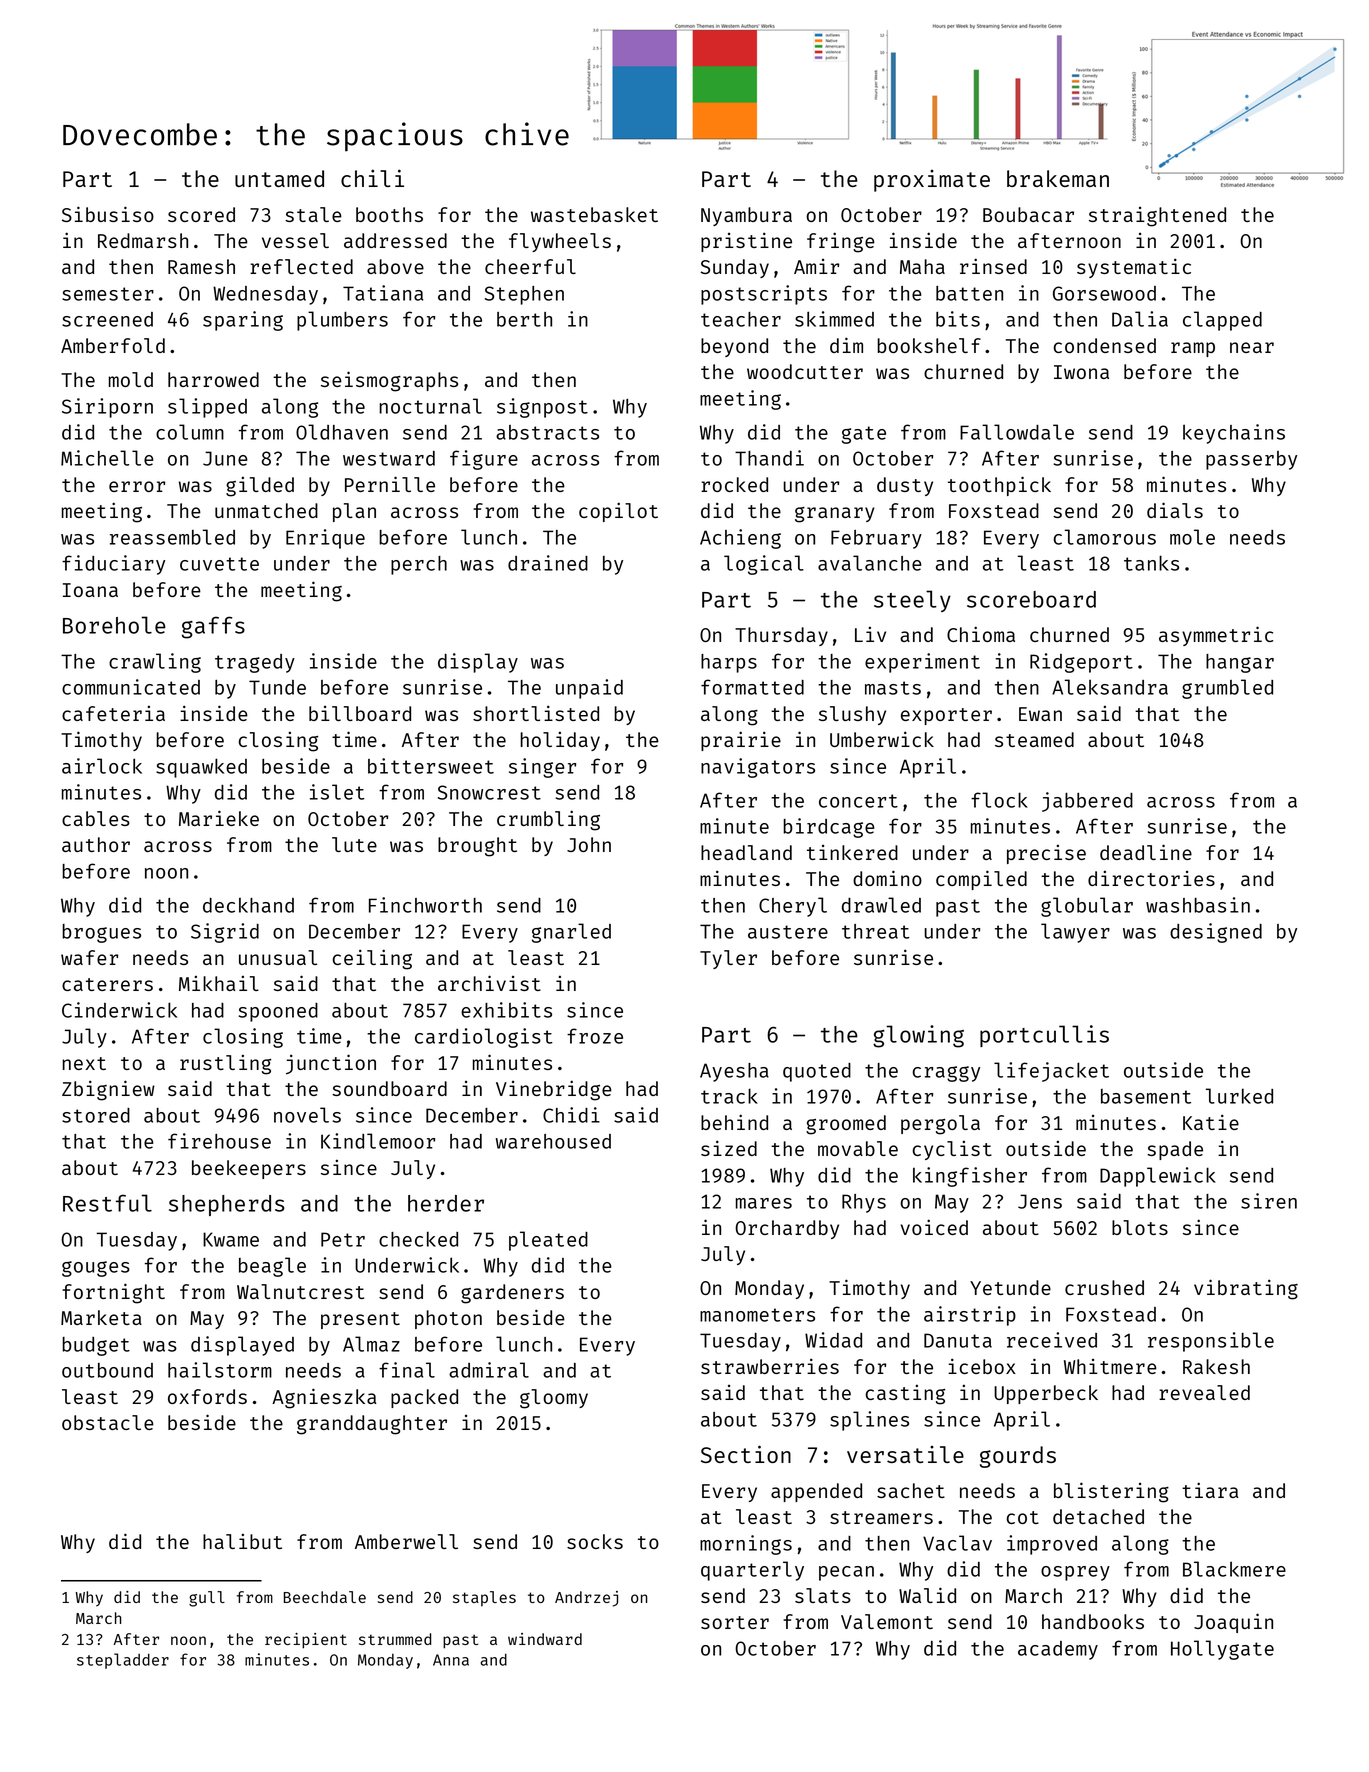 This image has height=1772, width=1369. I want to click on Kwame, so click(231, 1239).
